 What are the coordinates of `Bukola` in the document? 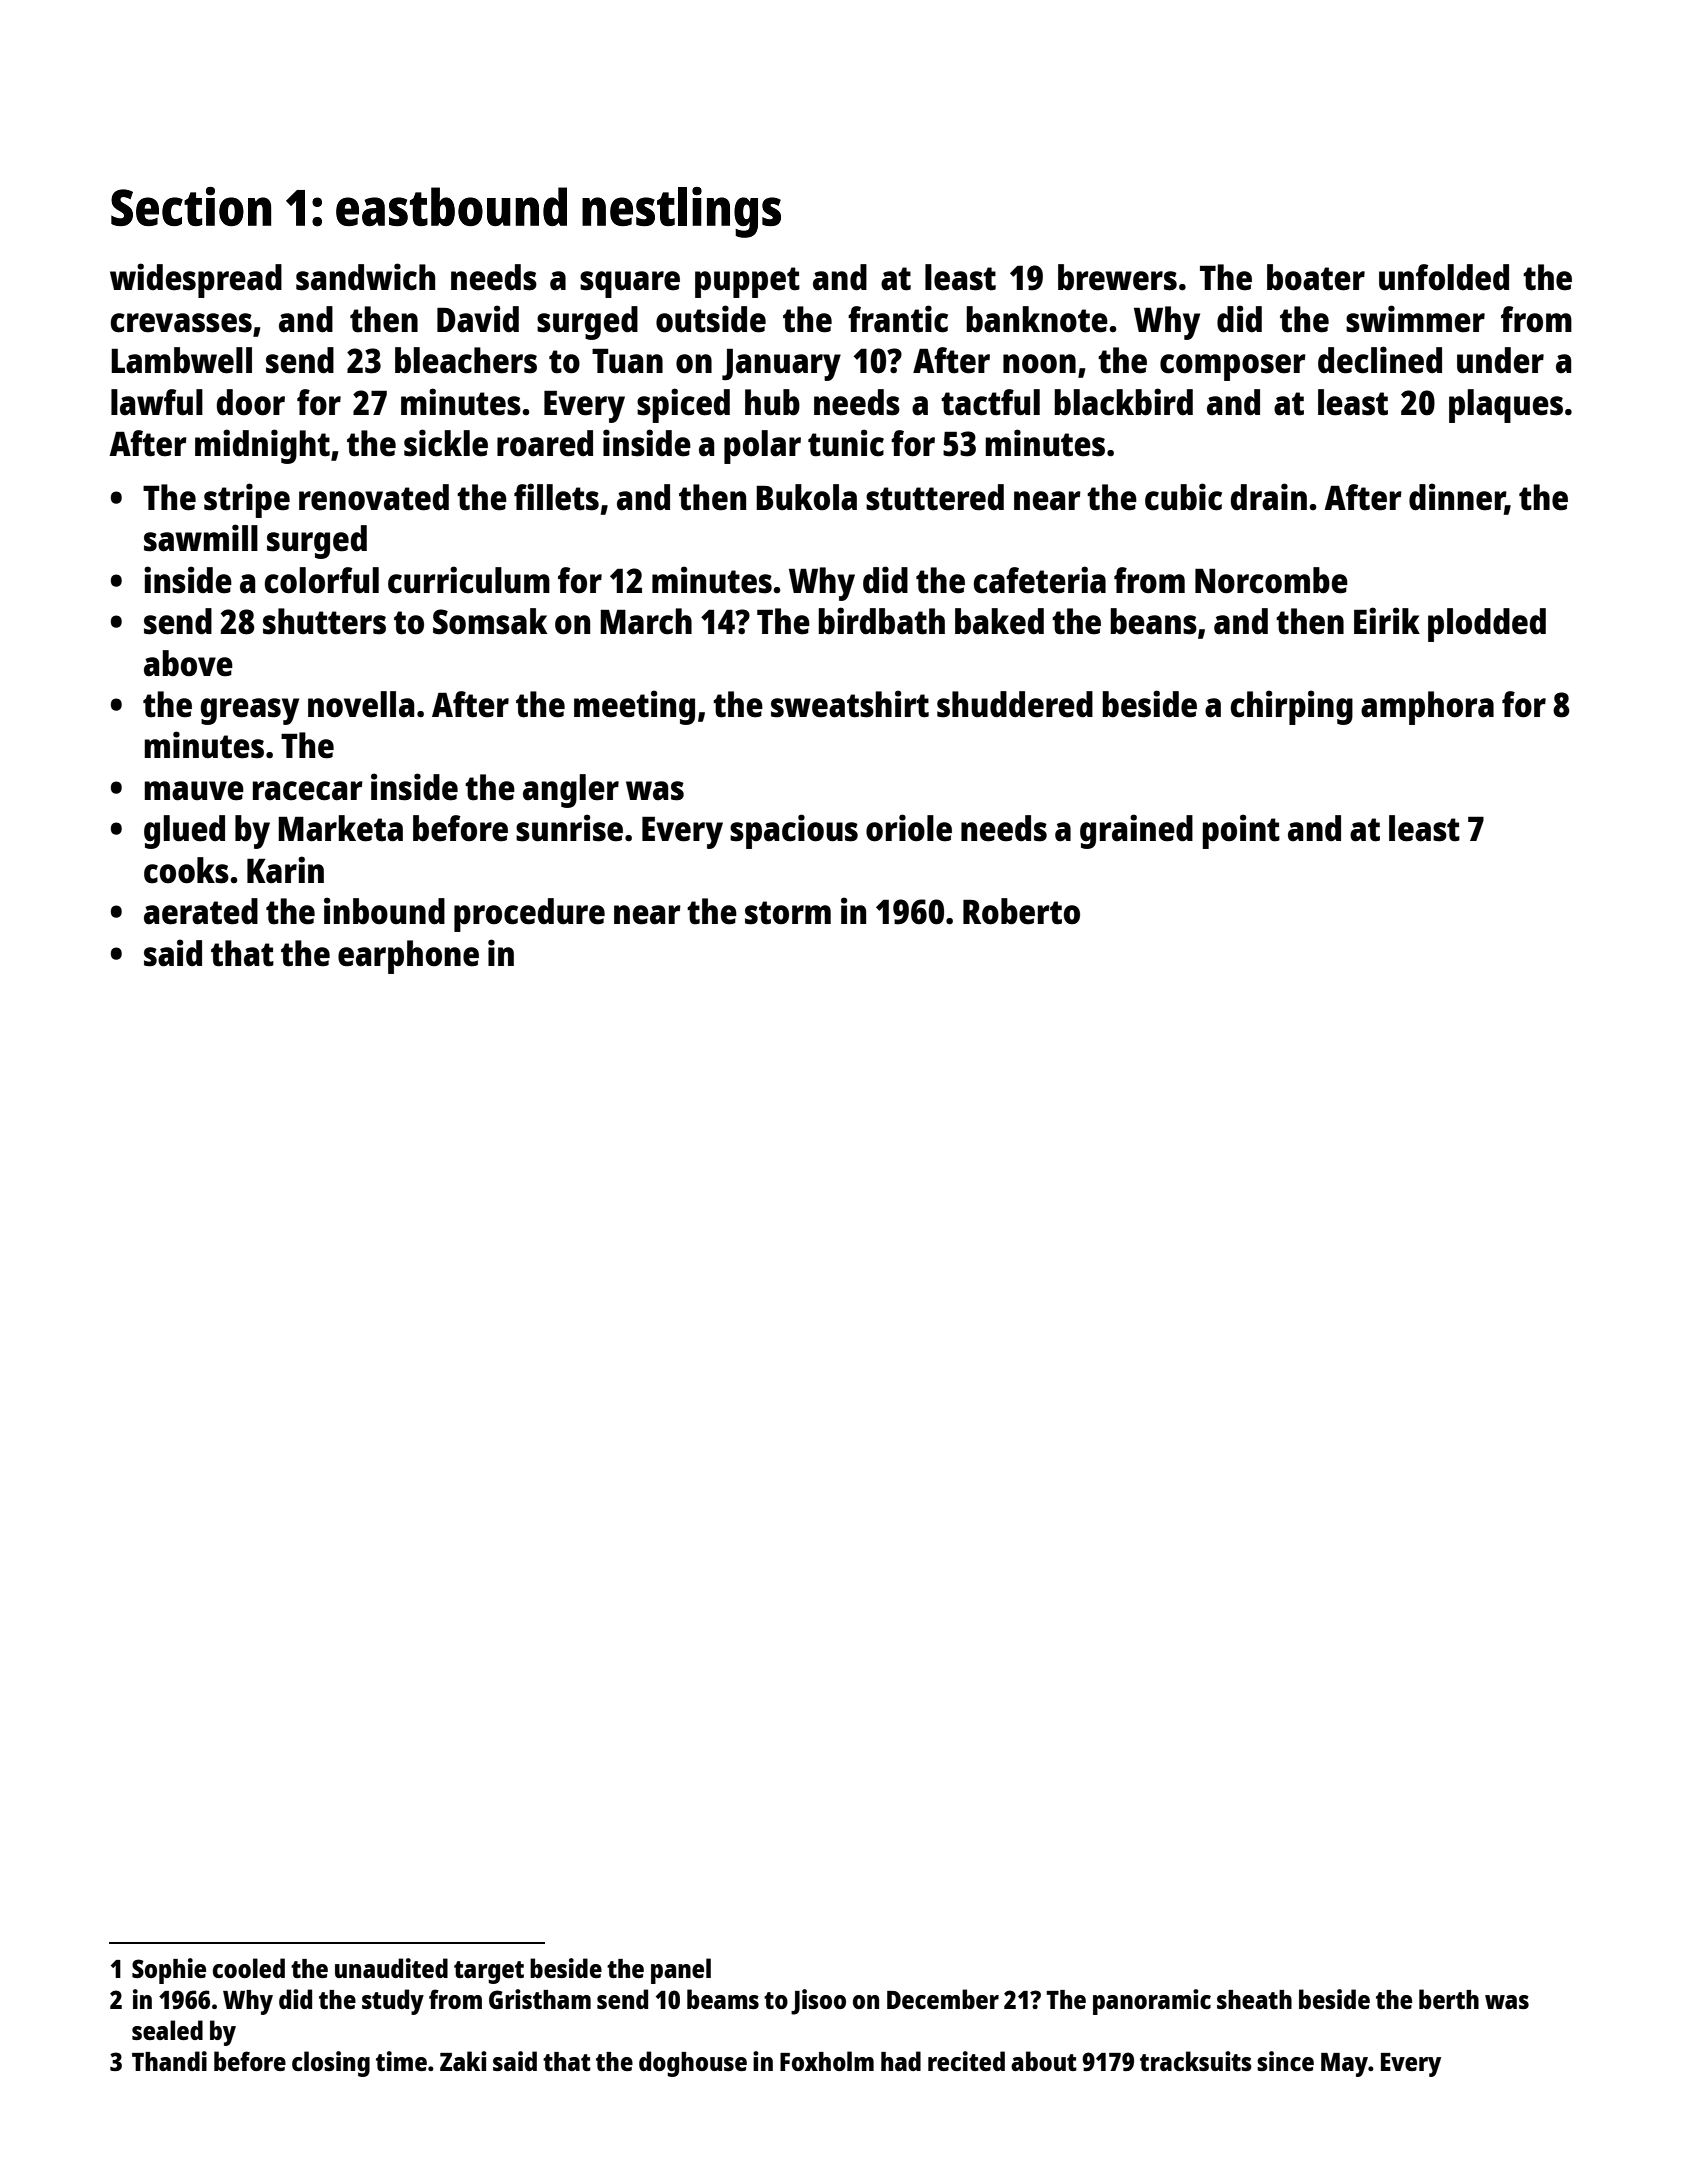 It's located at (806, 497).
